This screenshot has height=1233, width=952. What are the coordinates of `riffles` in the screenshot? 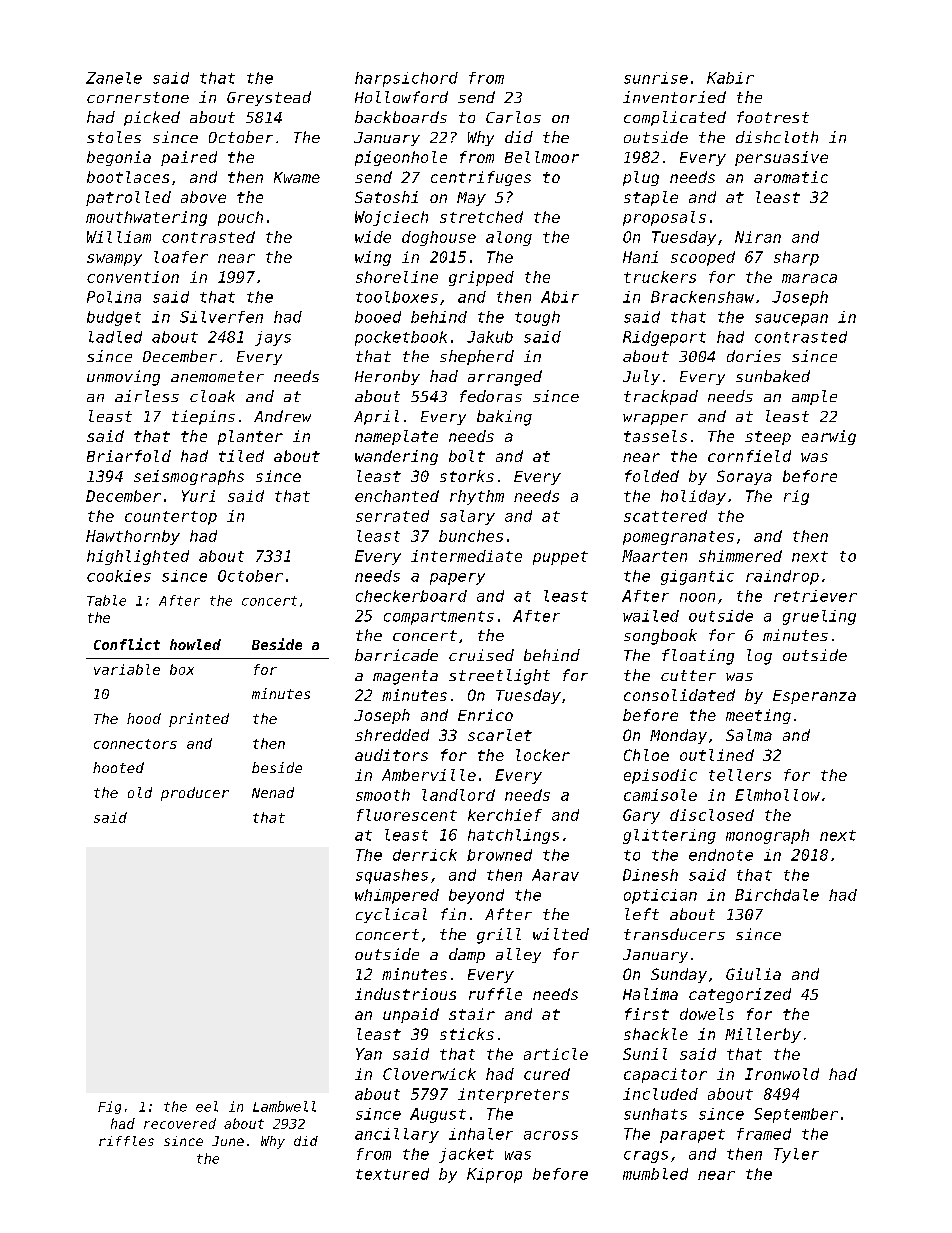 It's located at (126, 1141).
